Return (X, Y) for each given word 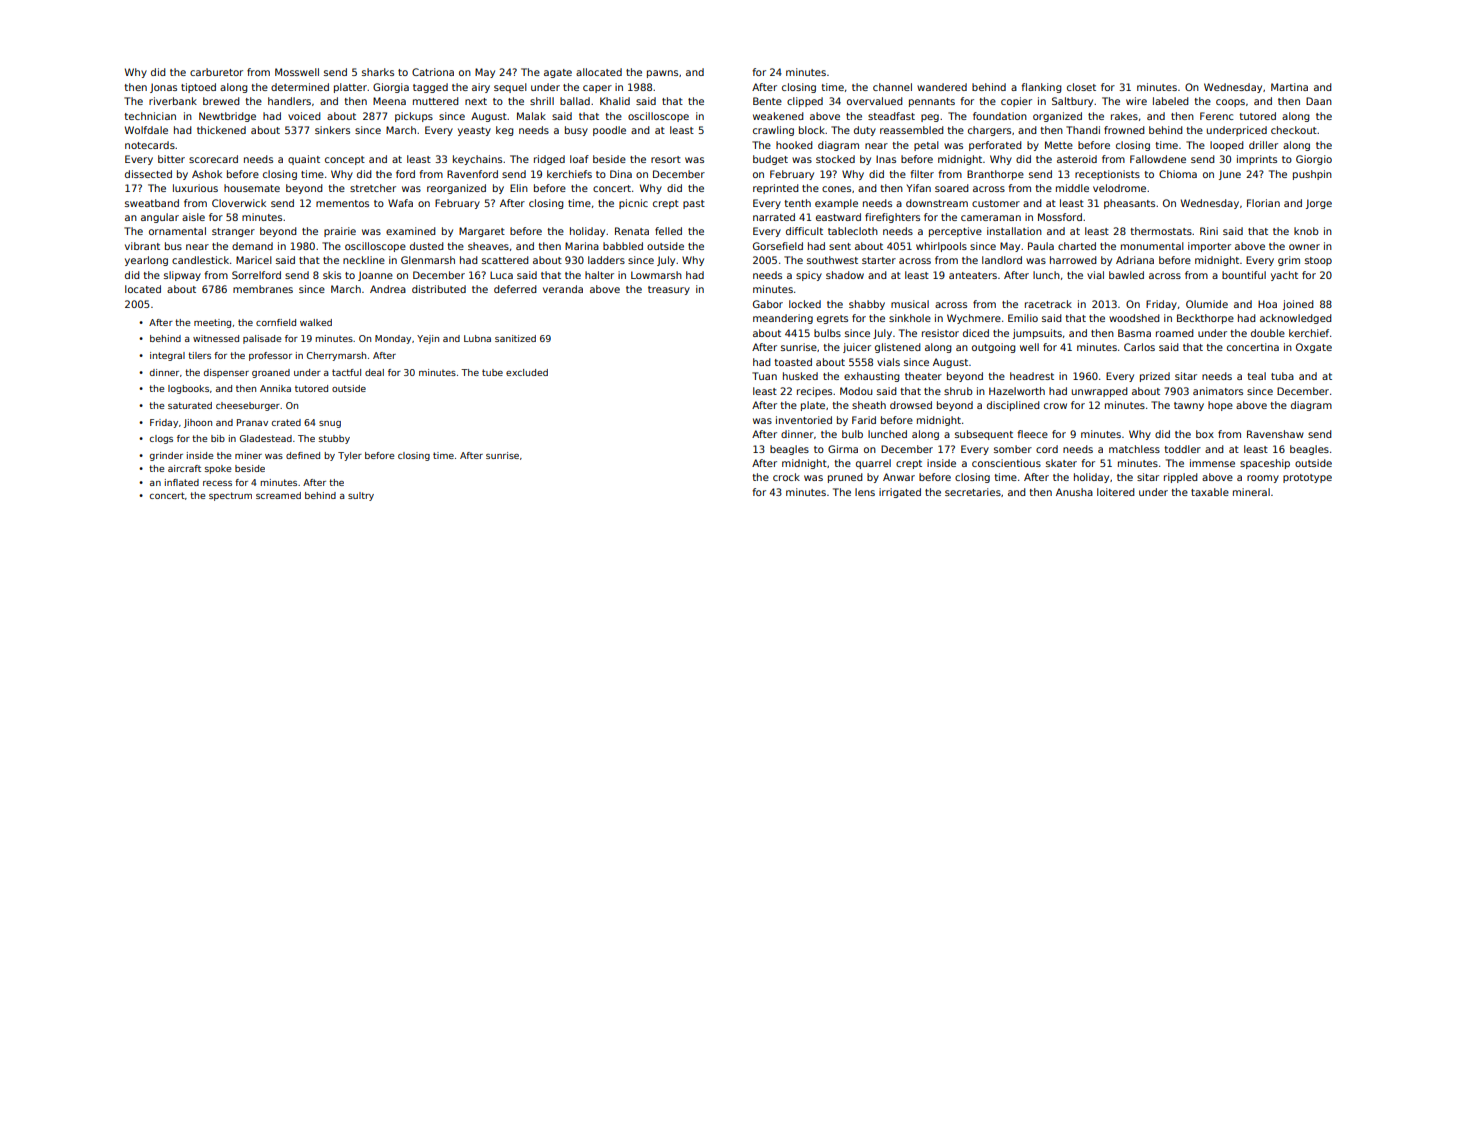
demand (252, 246)
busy (576, 131)
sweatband (152, 203)
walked (316, 322)
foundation (1000, 116)
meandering (783, 319)
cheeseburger (248, 406)
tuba (1282, 376)
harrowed (1073, 260)
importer (1209, 247)
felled (668, 231)
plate (813, 406)
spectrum (230, 496)
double (1268, 333)
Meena (389, 101)
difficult (804, 231)
